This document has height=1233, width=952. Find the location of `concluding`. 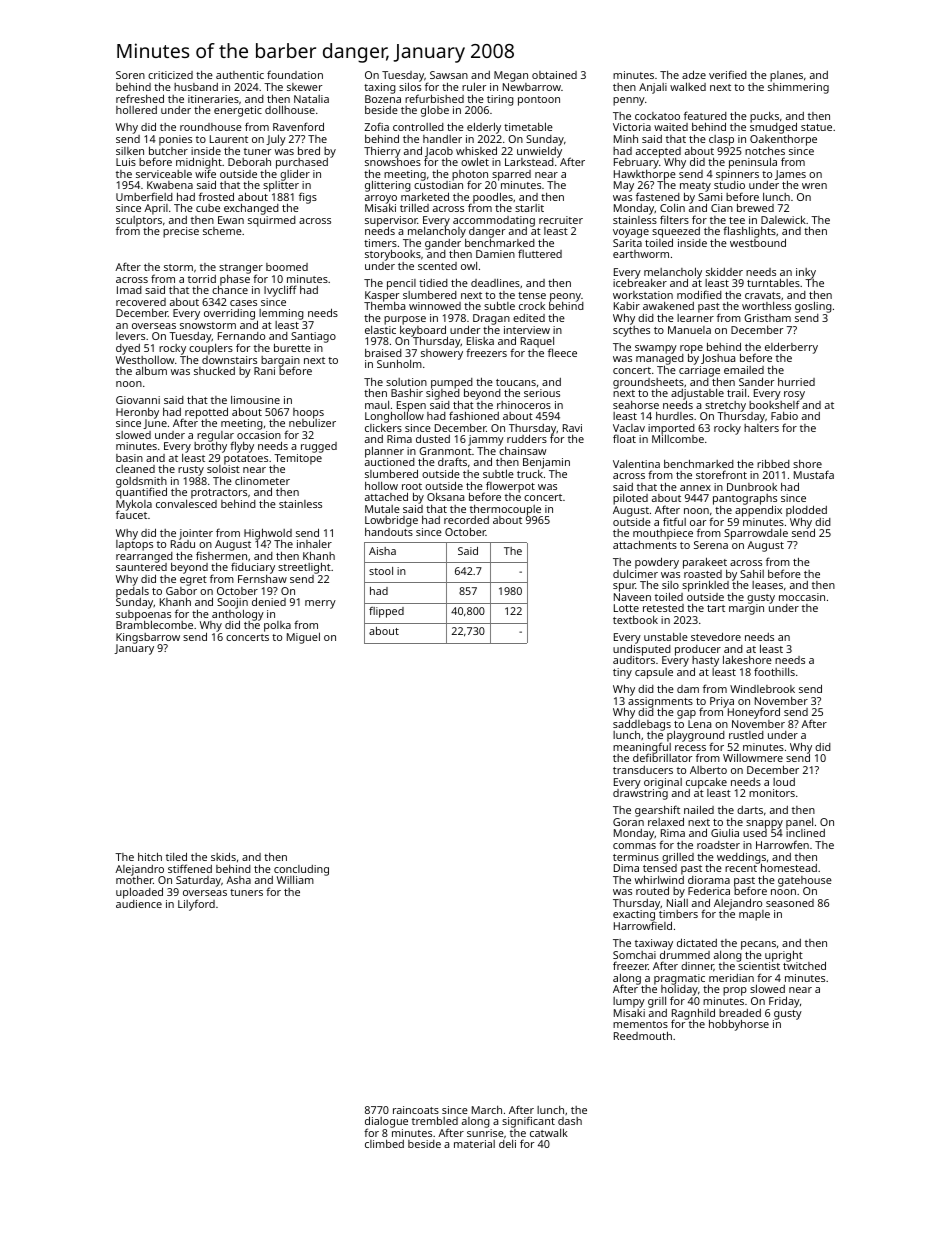

concluding is located at coordinates (301, 870).
